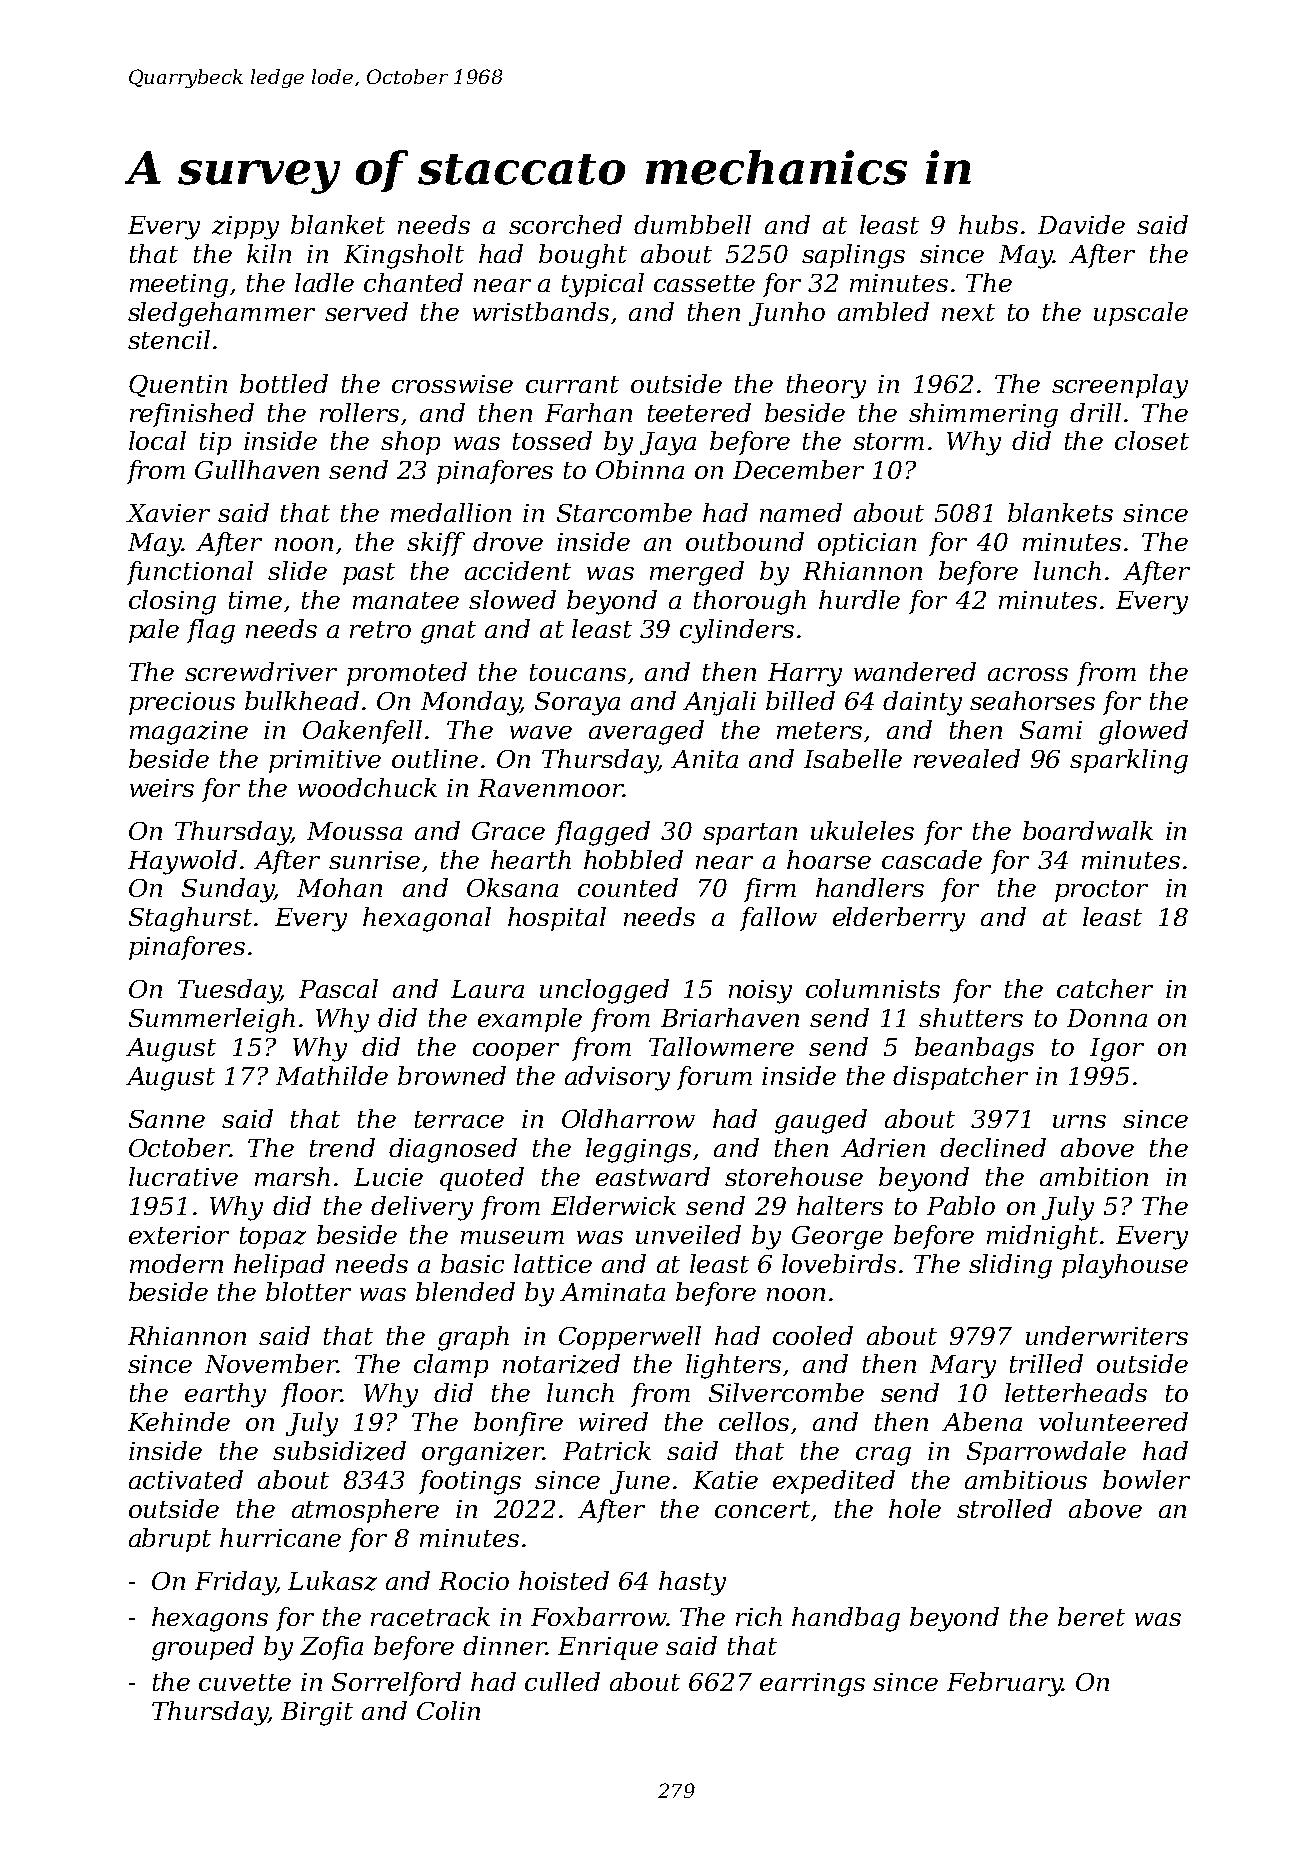 Image resolution: width=1316 pixels, height=1861 pixels. I want to click on gauged, so click(821, 1121).
